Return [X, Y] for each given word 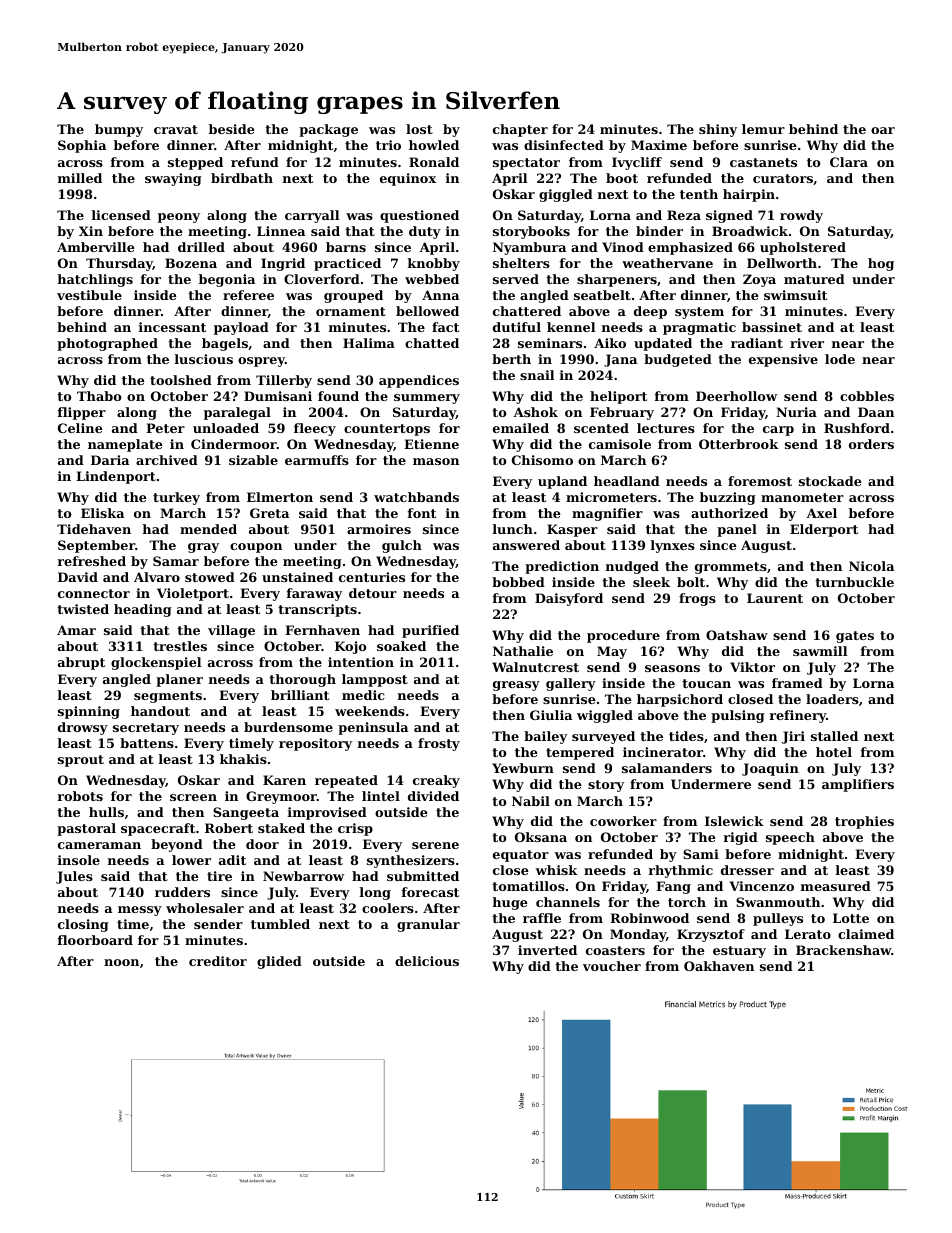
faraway [314, 594]
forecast [430, 892]
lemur [763, 129]
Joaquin [770, 769]
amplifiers [858, 785]
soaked [401, 646]
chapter [520, 130]
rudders [182, 892]
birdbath [242, 178]
